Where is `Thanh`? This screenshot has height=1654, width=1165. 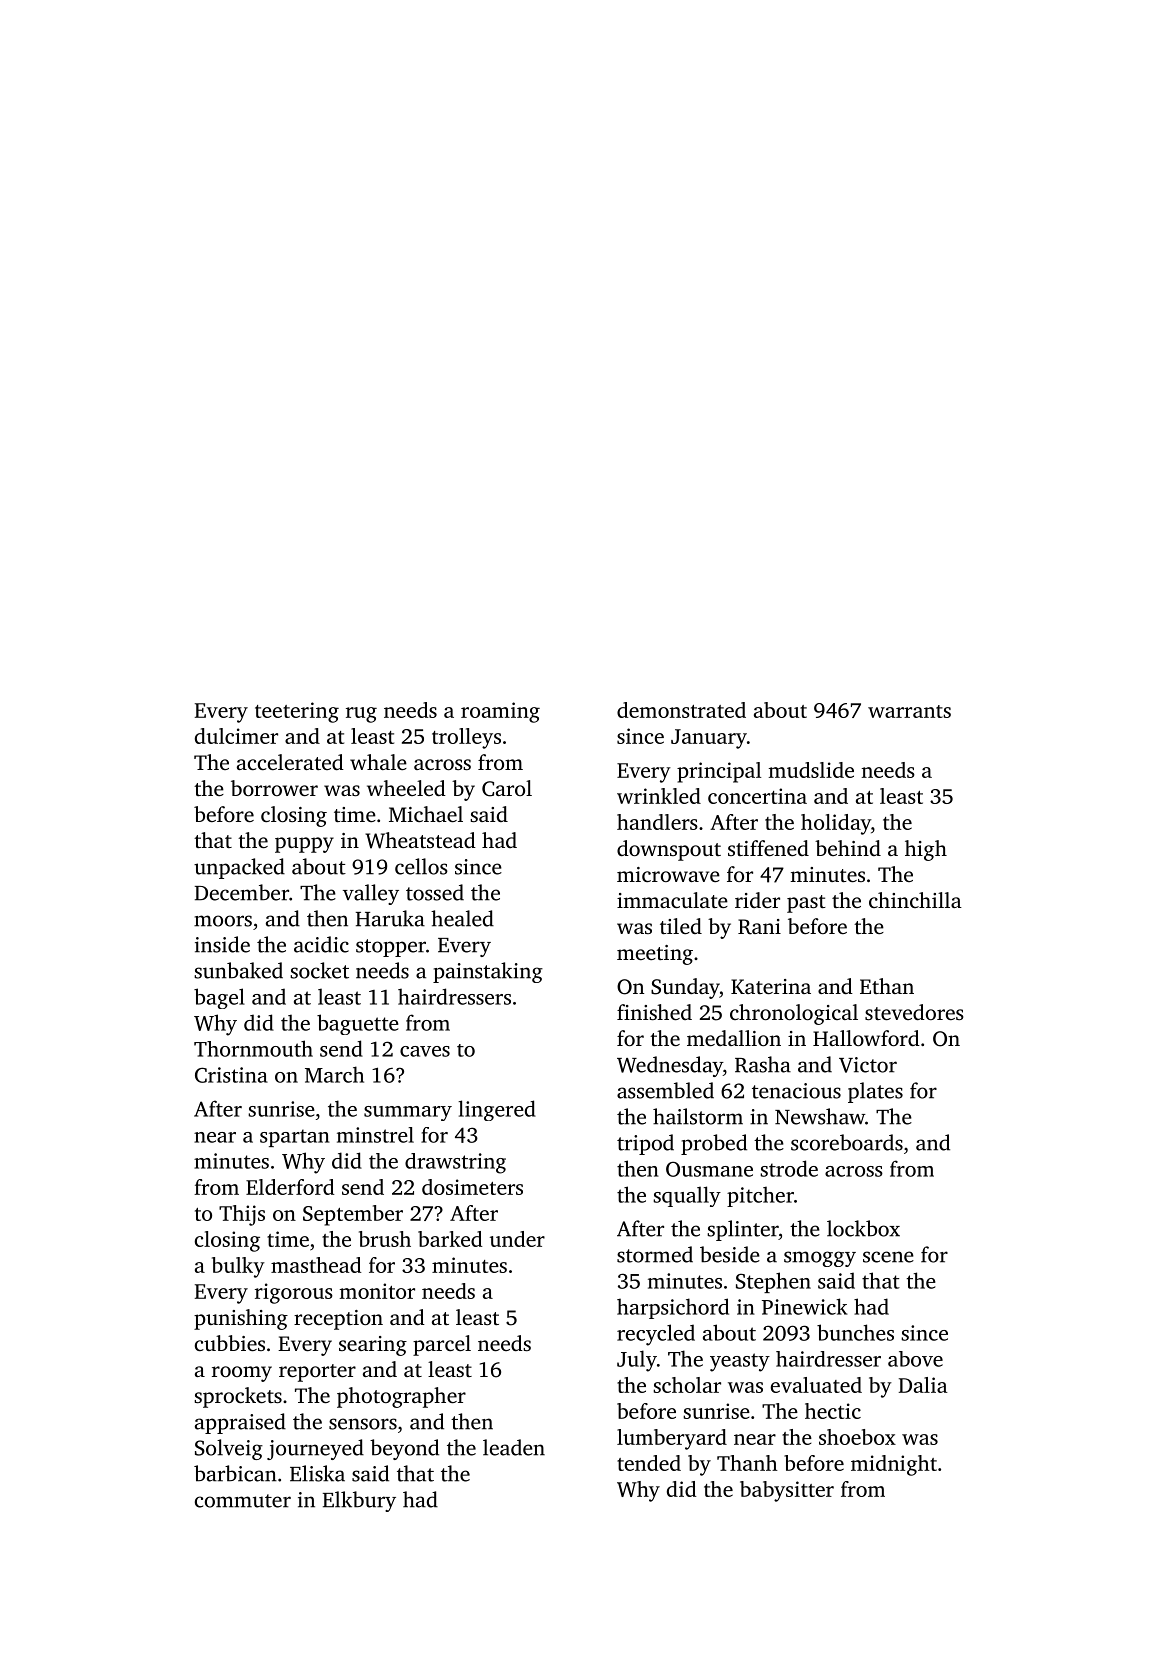 Thanh is located at coordinates (747, 1463).
